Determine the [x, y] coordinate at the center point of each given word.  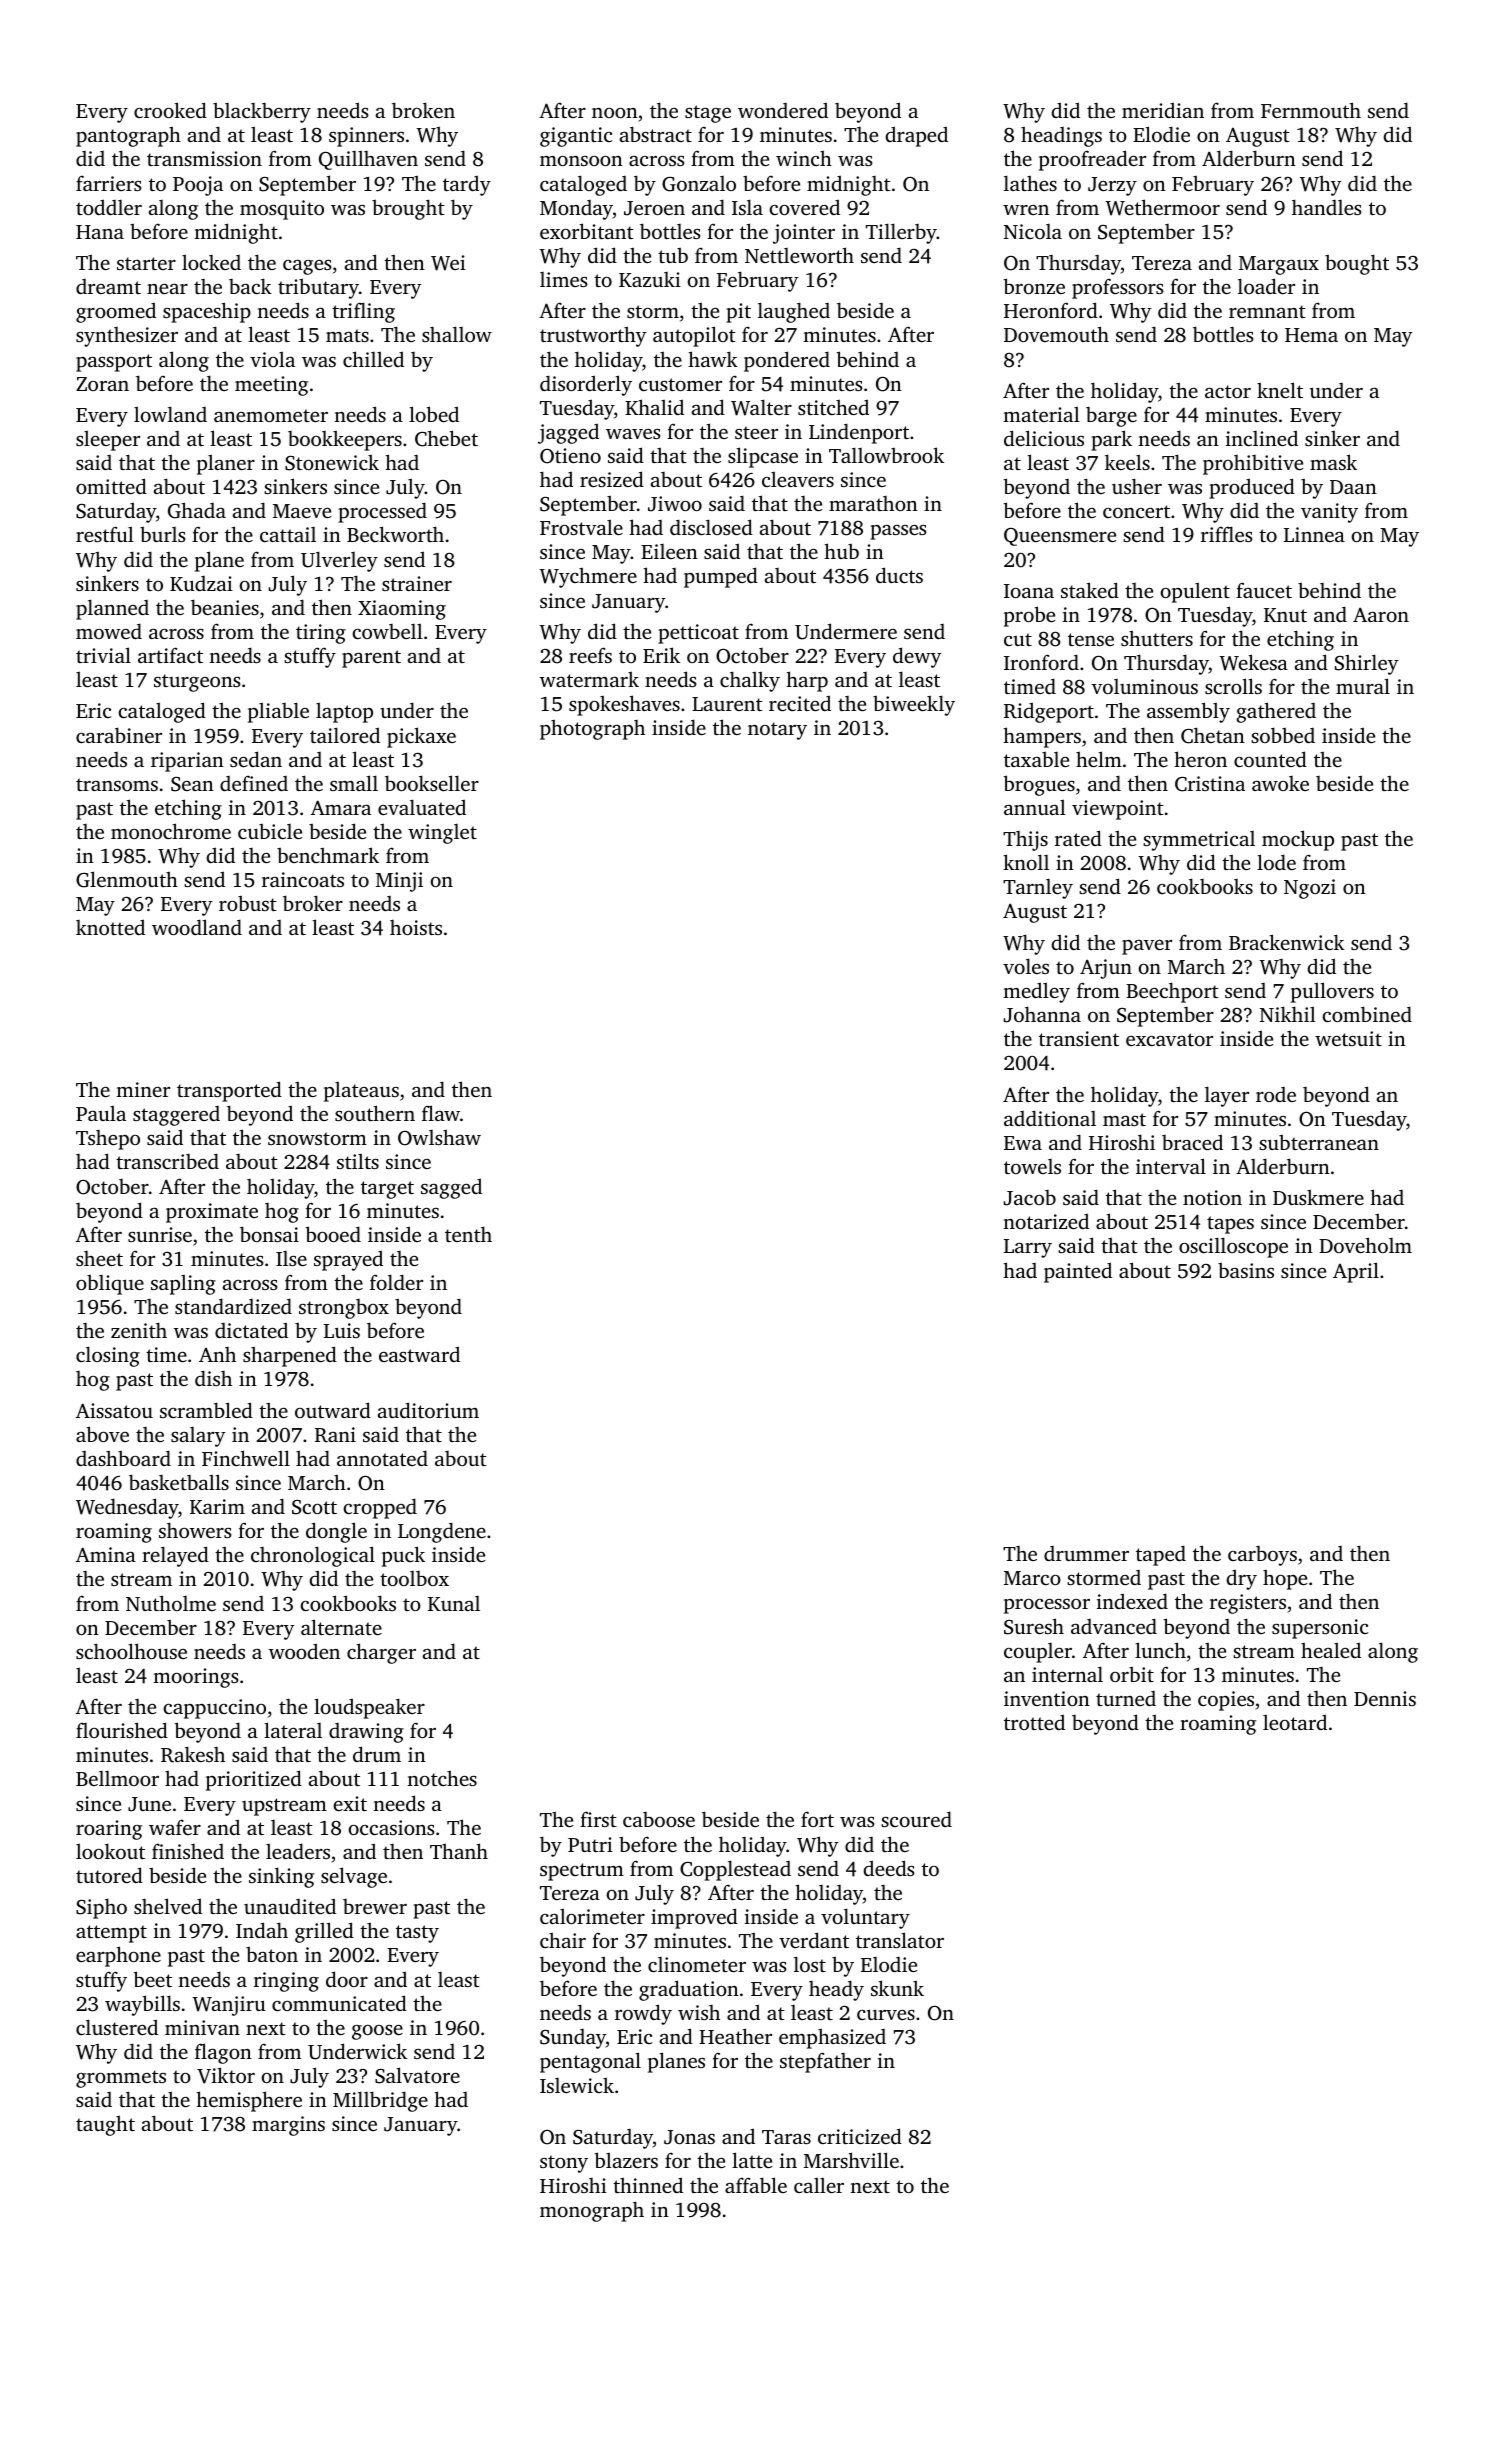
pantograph [128, 137]
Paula [101, 1113]
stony [564, 2164]
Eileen [669, 551]
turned [1126, 1698]
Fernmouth [1311, 110]
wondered [783, 110]
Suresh [1034, 1626]
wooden [304, 1651]
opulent [1195, 593]
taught [105, 2126]
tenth [468, 1234]
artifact [170, 655]
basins [1246, 1270]
